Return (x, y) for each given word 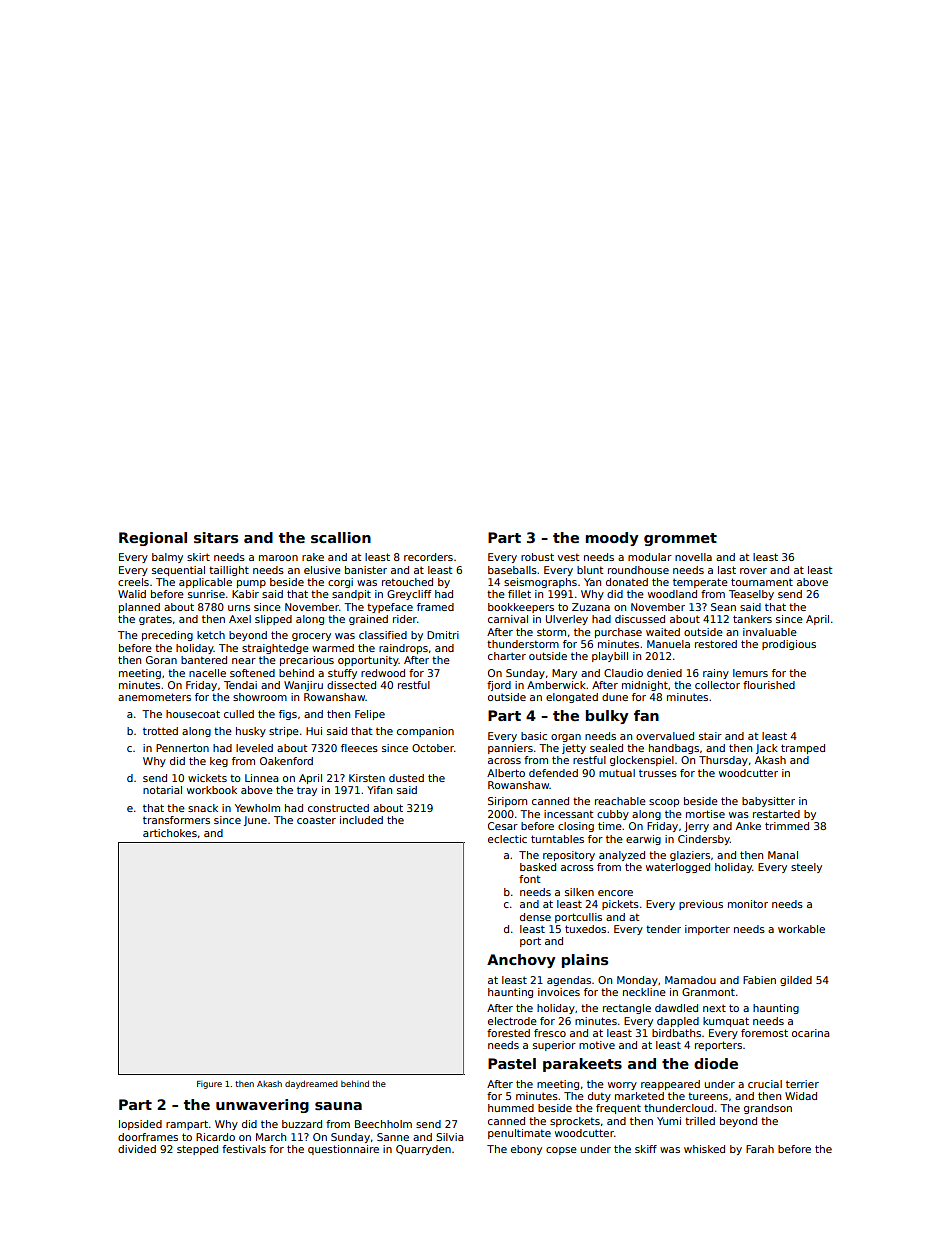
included (361, 820)
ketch (211, 635)
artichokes (170, 833)
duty (599, 1097)
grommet (680, 539)
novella (693, 557)
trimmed (787, 826)
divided (137, 1149)
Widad (801, 1096)
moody (612, 539)
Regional (153, 539)
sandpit (351, 595)
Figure (209, 1085)
